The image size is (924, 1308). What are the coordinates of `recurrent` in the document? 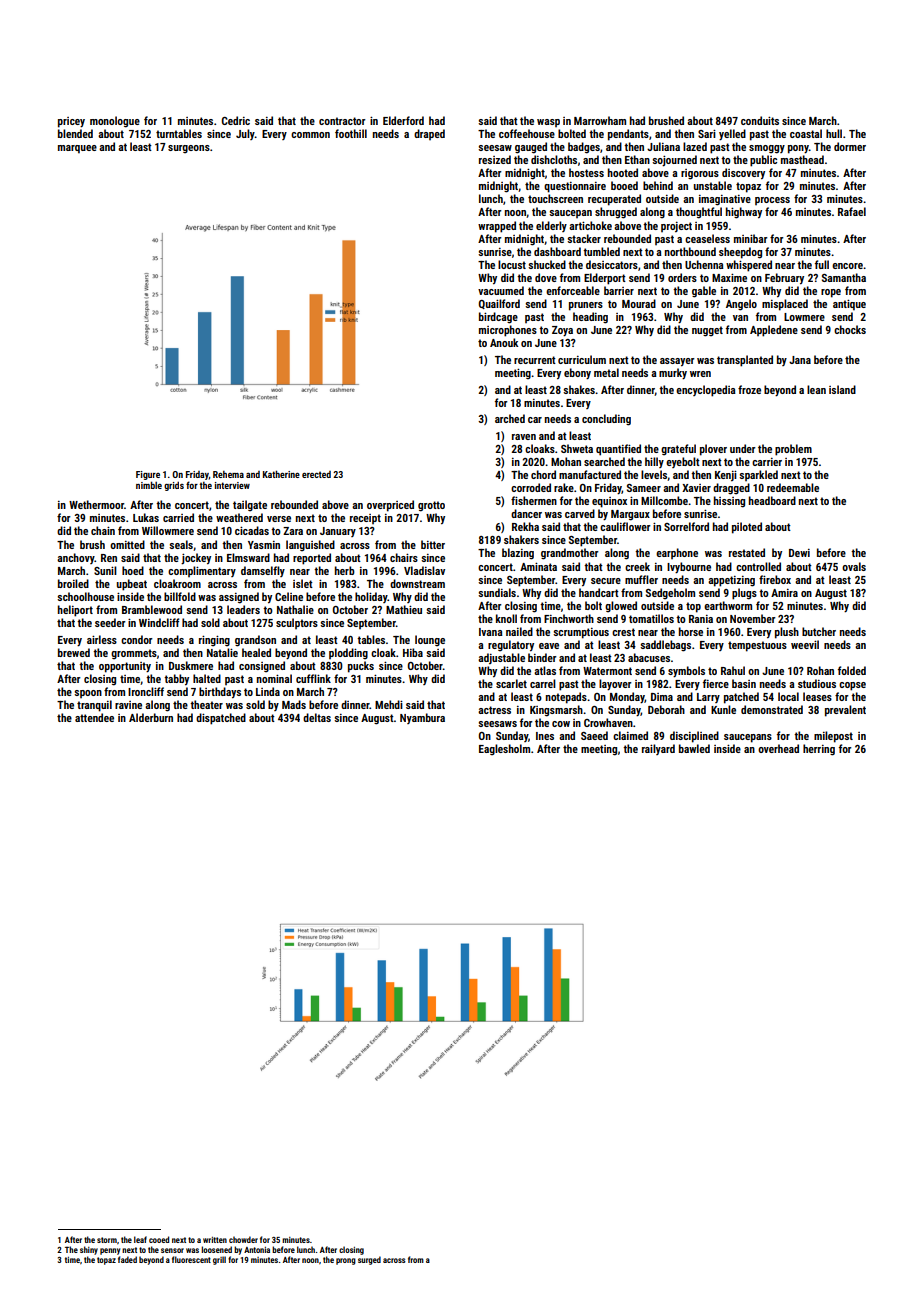 It's located at (535, 360).
